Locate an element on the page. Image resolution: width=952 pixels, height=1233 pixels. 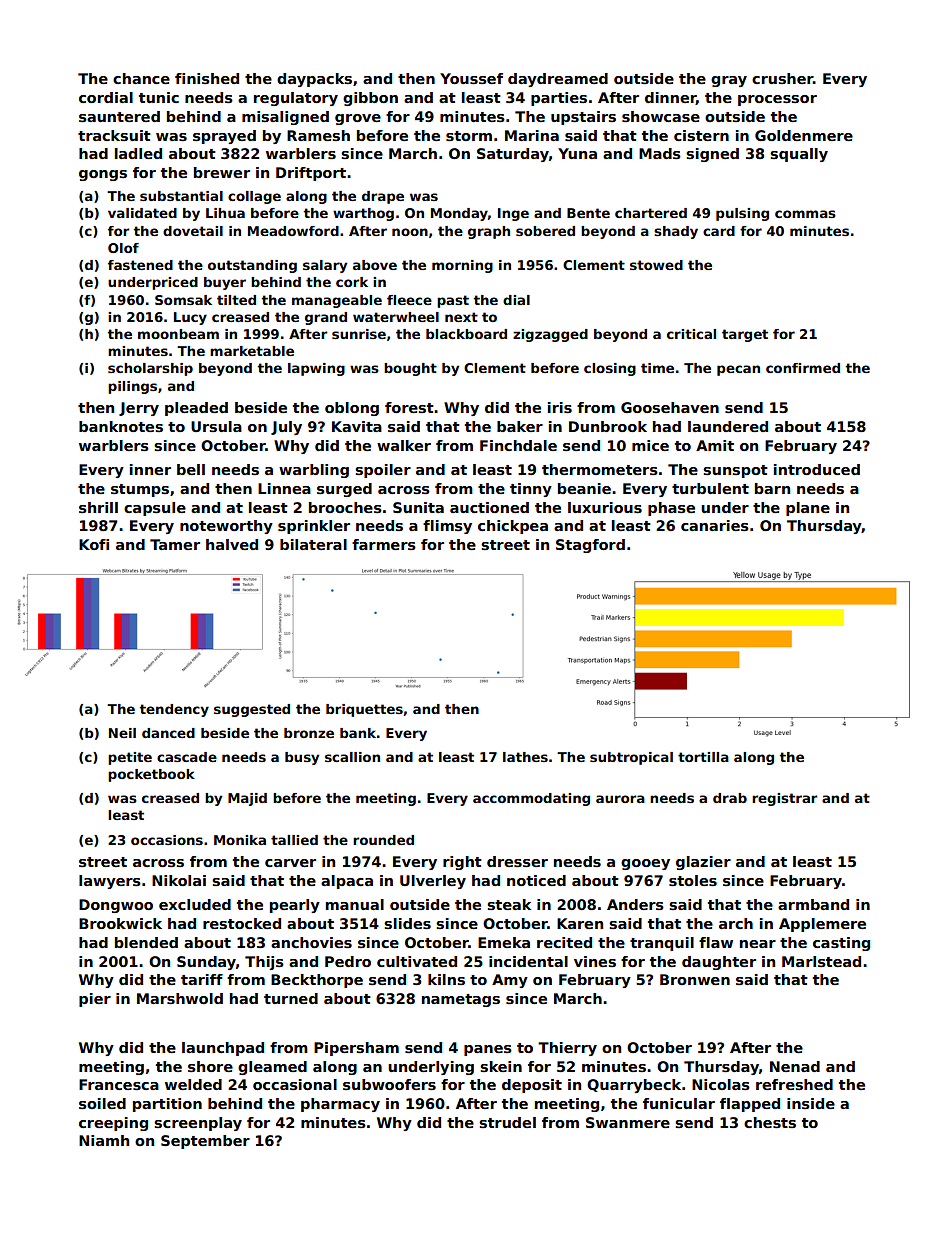
gongs is located at coordinates (103, 175).
